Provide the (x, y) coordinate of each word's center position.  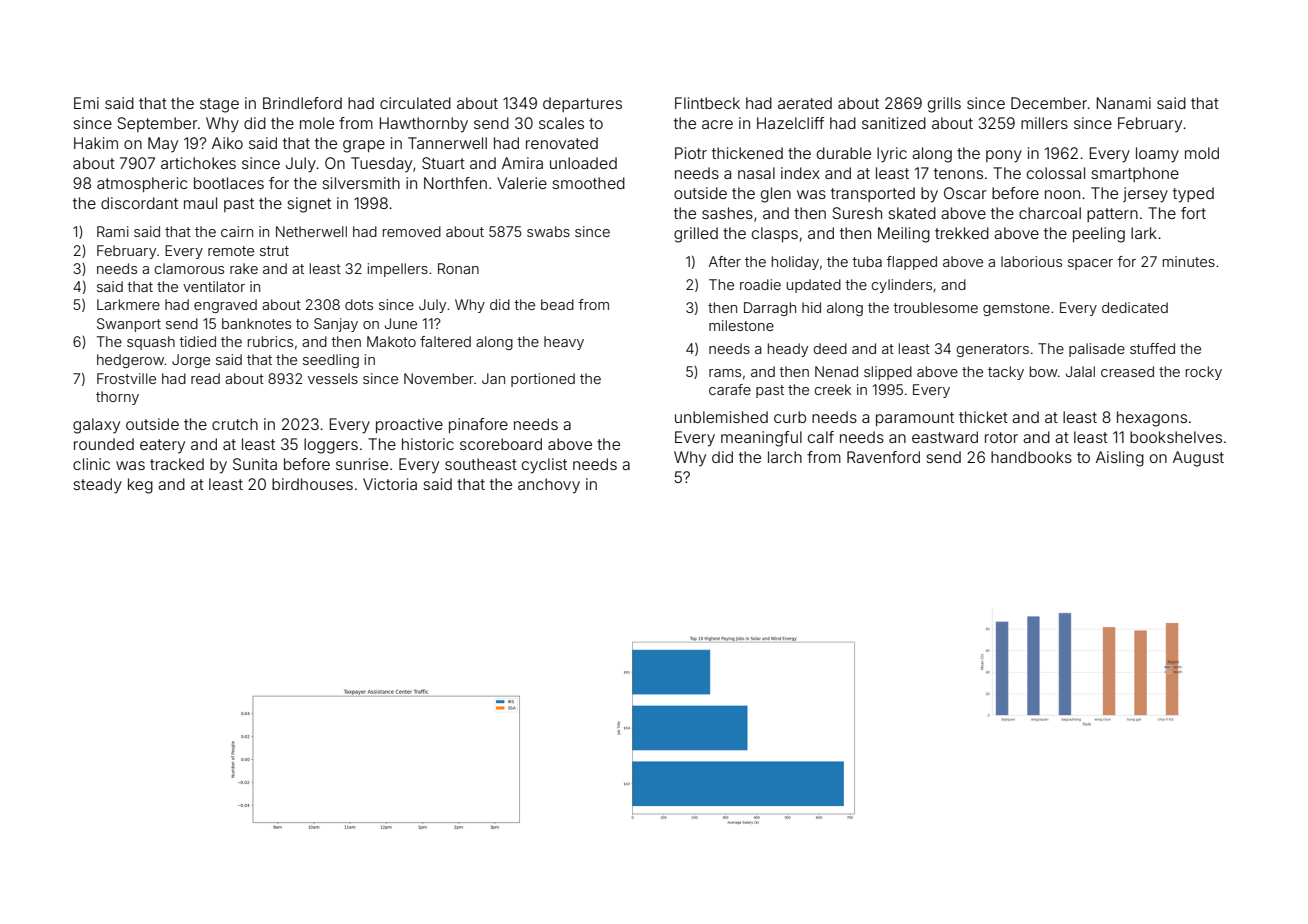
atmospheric (142, 184)
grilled (696, 235)
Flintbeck (707, 103)
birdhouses (312, 484)
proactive (409, 425)
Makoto (391, 341)
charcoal (1050, 213)
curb (790, 417)
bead (557, 304)
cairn (237, 231)
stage (219, 105)
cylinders (901, 286)
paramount (915, 419)
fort (1193, 213)
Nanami (1124, 103)
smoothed (588, 183)
